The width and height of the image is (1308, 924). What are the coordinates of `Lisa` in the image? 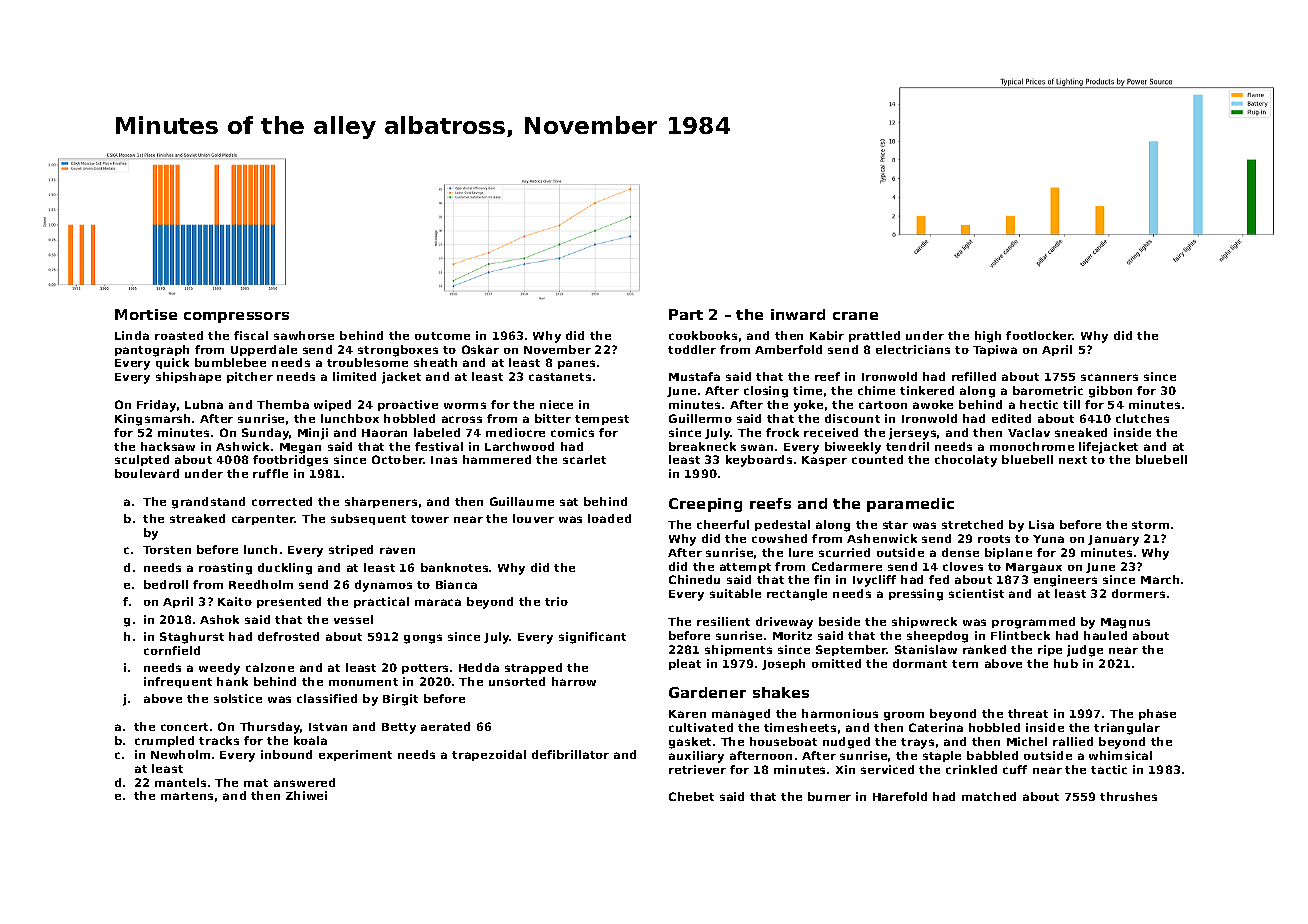 It's located at (1041, 524).
